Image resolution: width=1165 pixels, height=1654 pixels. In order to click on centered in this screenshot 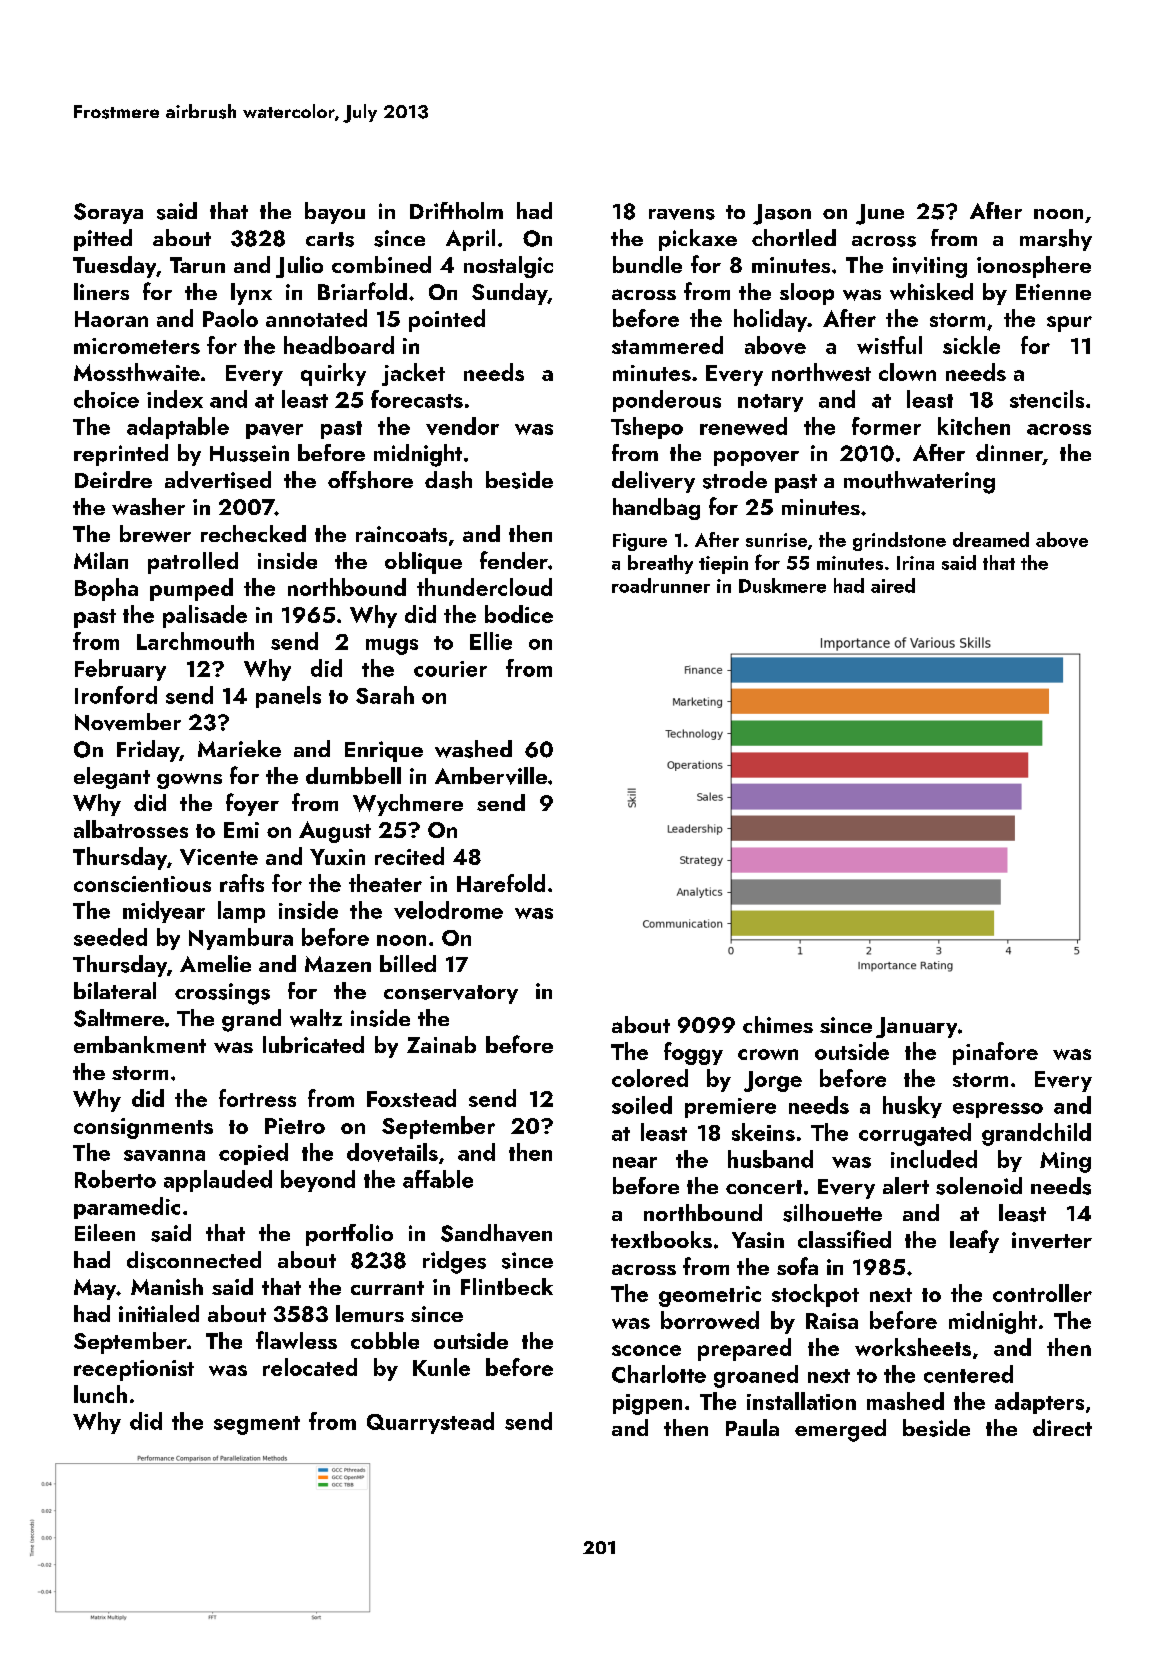, I will do `click(968, 1374)`.
